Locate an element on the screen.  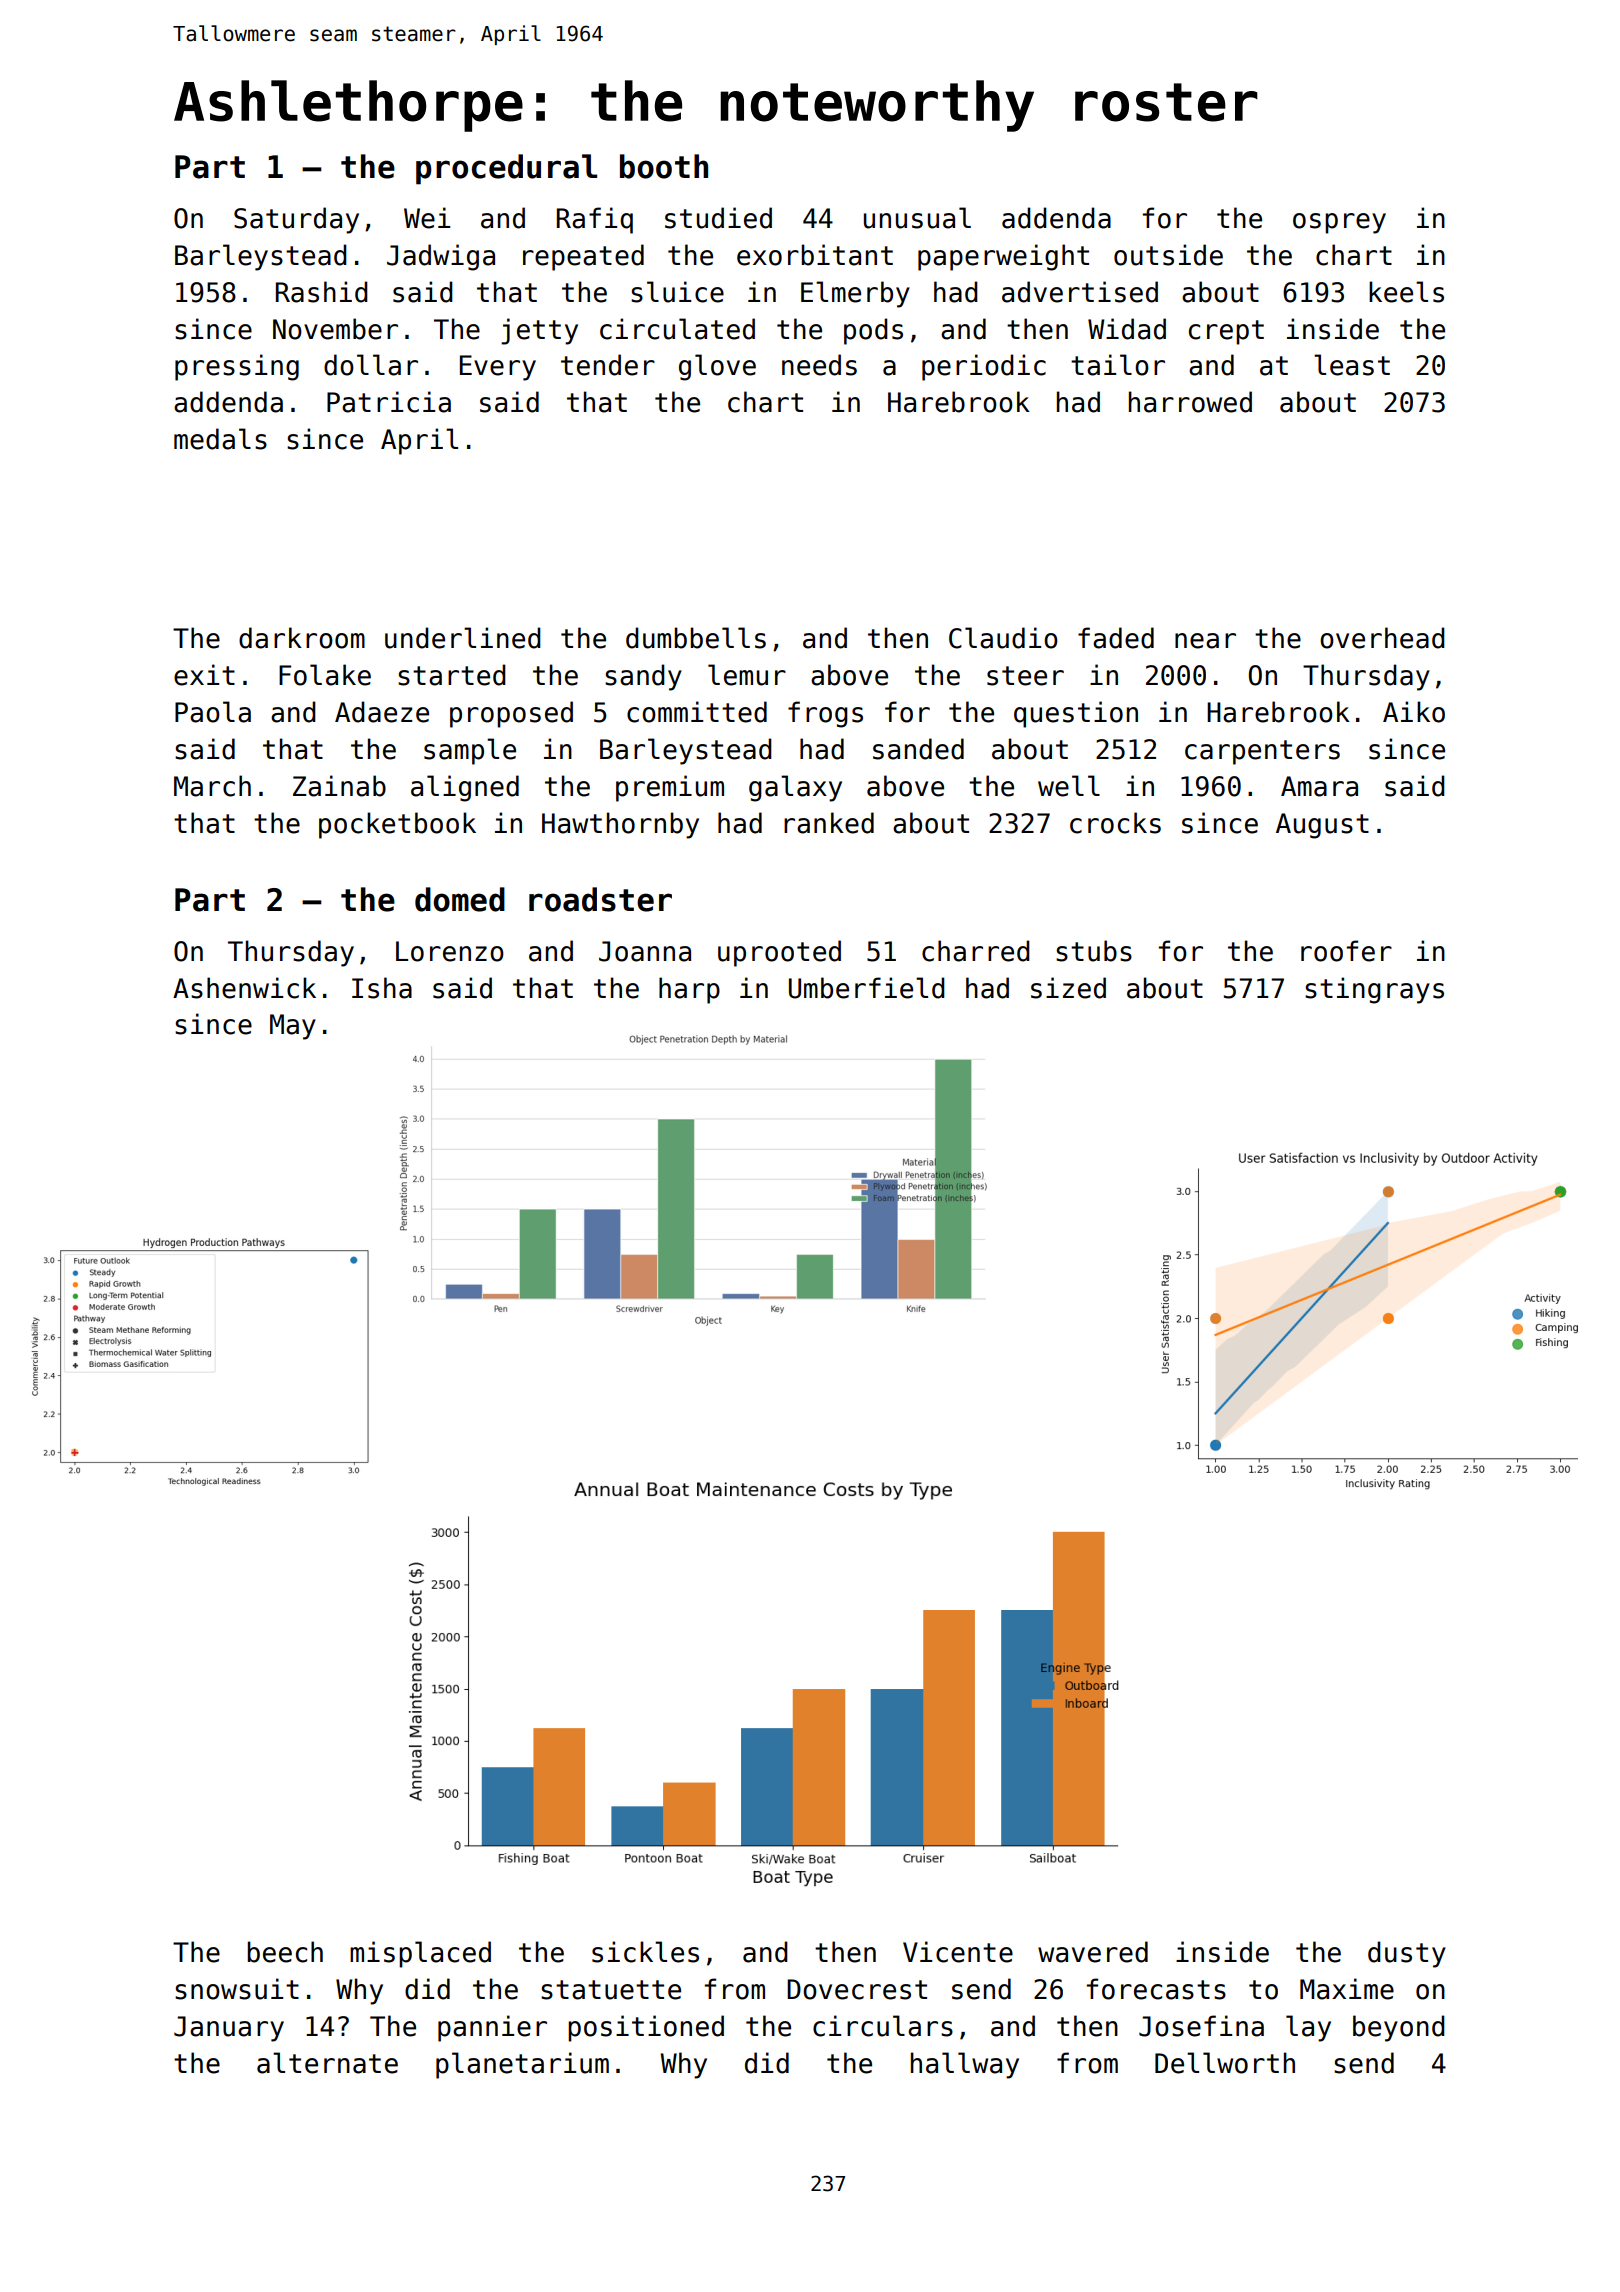
misplaced is located at coordinates (420, 1954).
